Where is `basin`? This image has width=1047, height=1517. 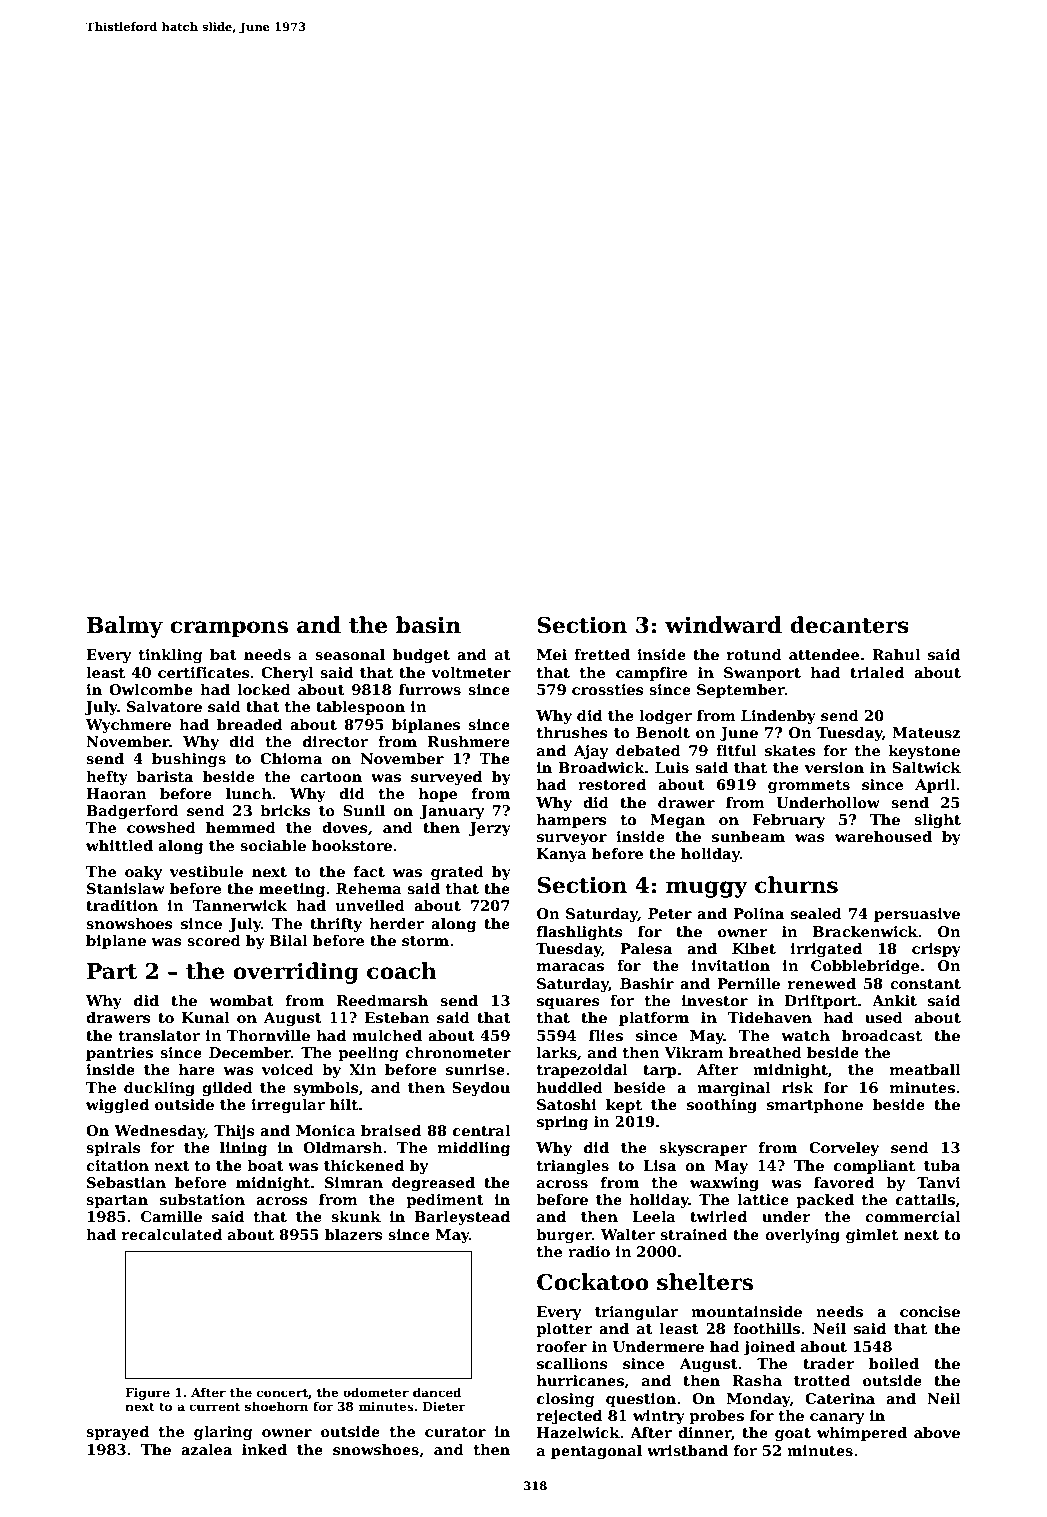 basin is located at coordinates (428, 625).
